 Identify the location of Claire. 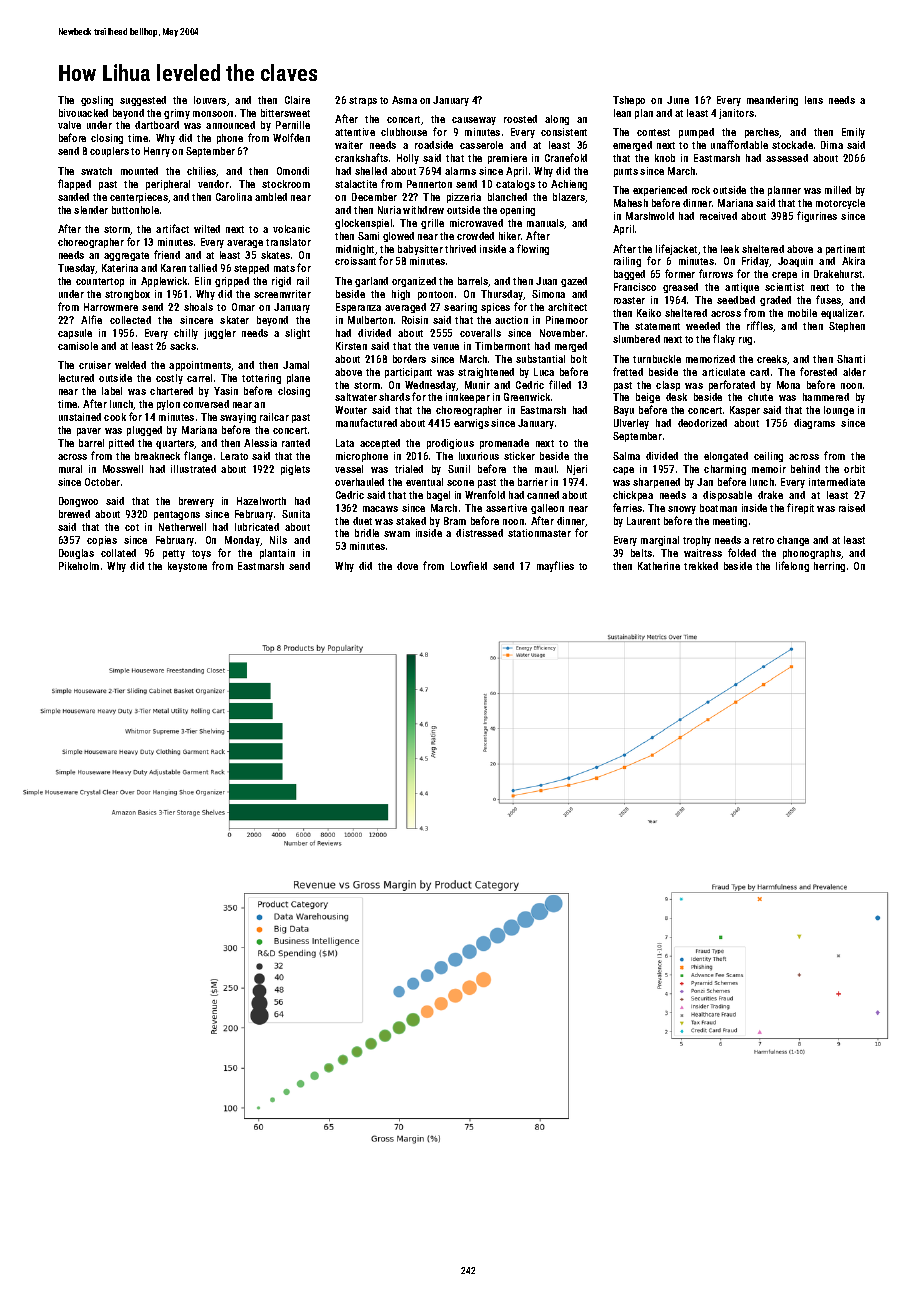
(297, 100).
